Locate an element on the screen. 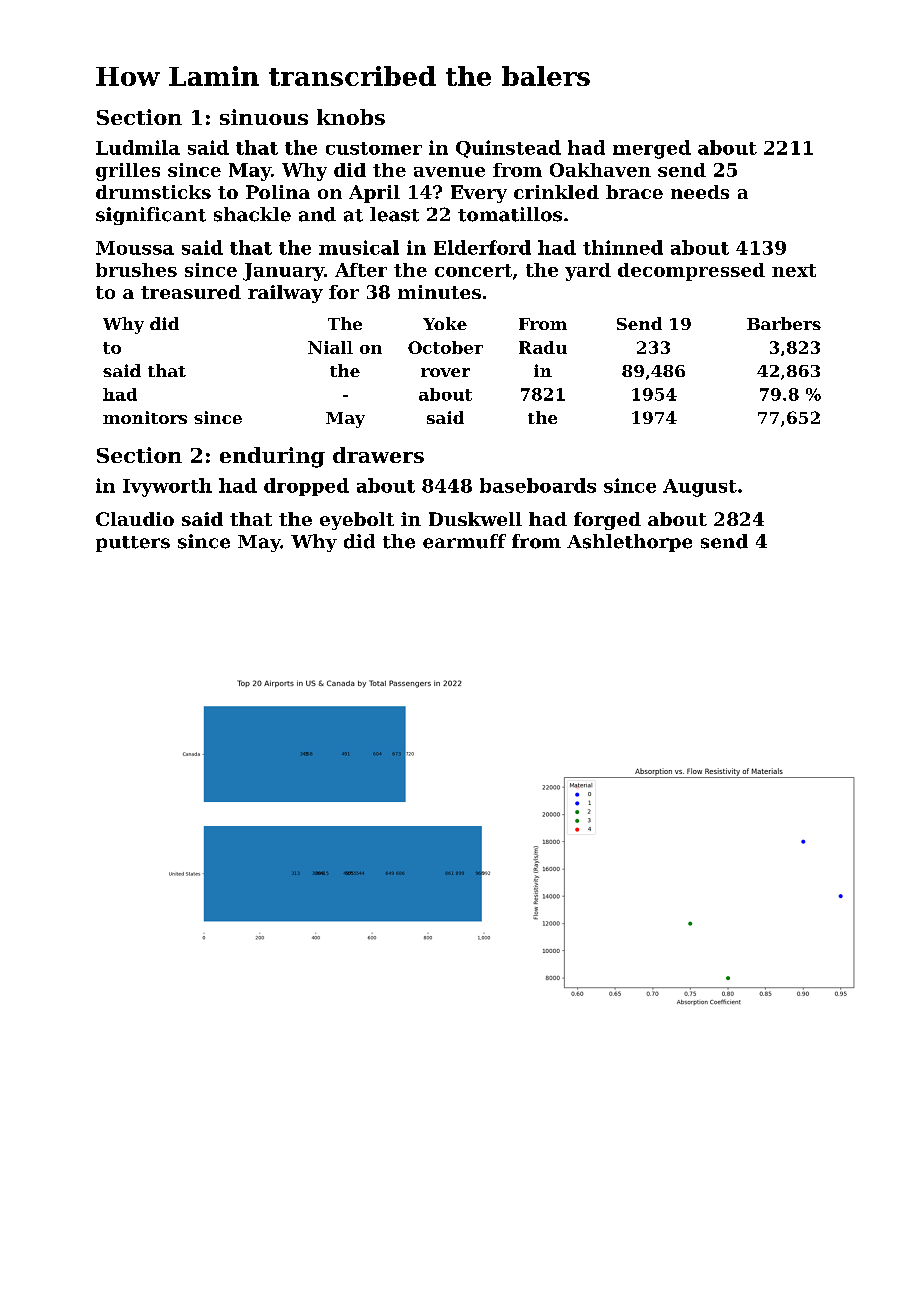 The height and width of the screenshot is (1314, 924). thinned is located at coordinates (623, 247).
